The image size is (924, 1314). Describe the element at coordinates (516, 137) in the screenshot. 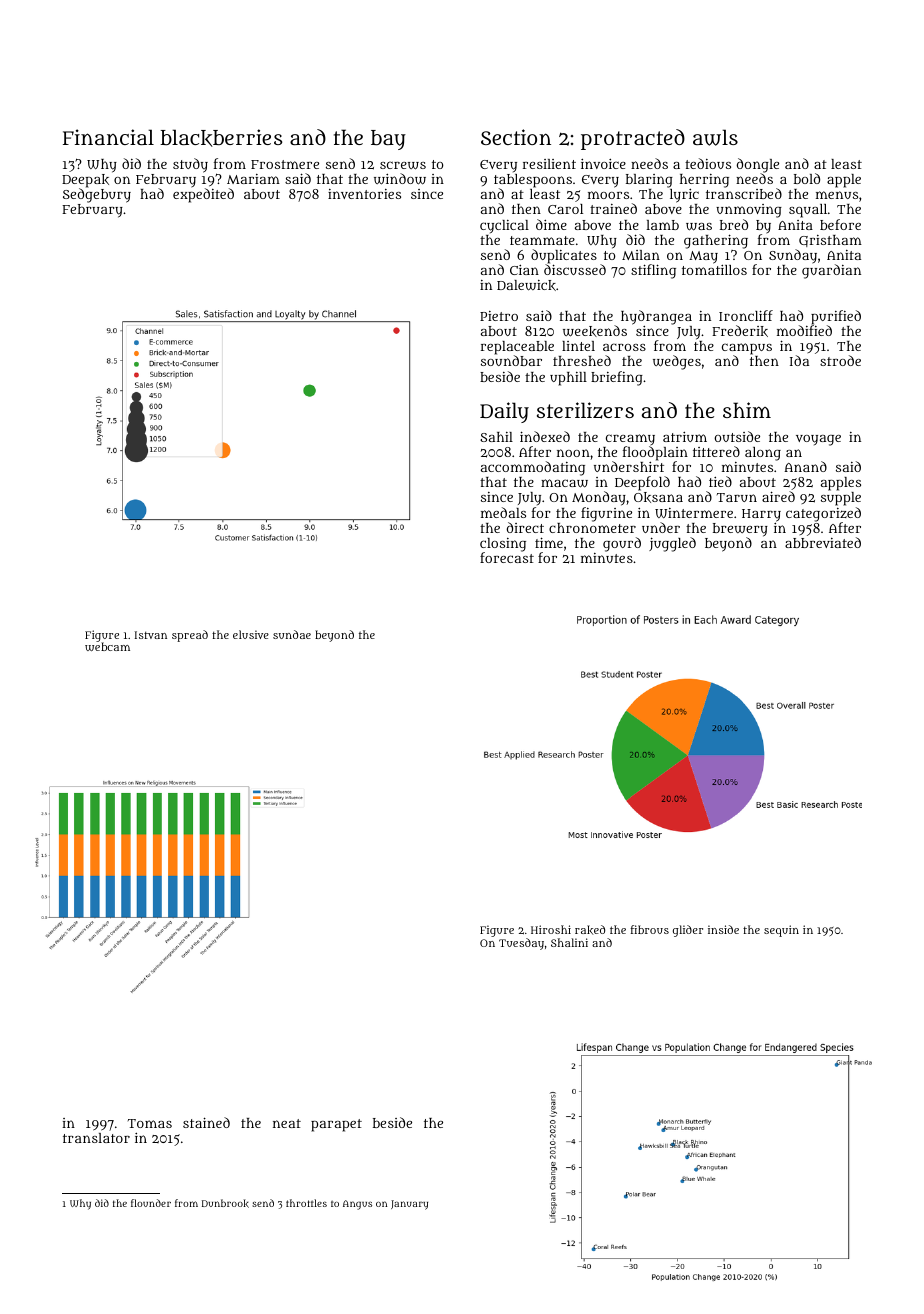

I see `Section` at that location.
